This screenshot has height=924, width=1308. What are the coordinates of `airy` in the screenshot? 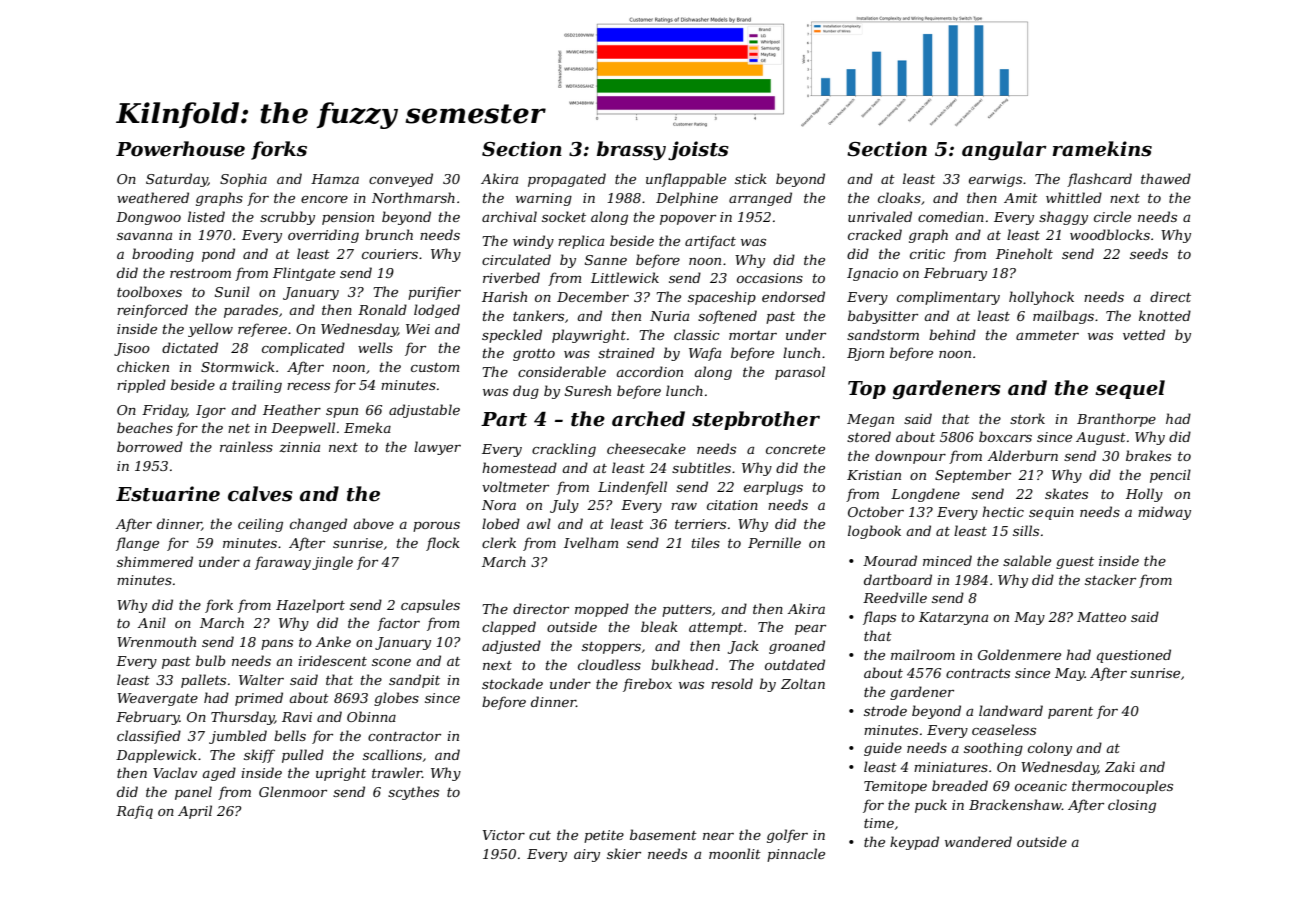 It's located at (587, 855).
